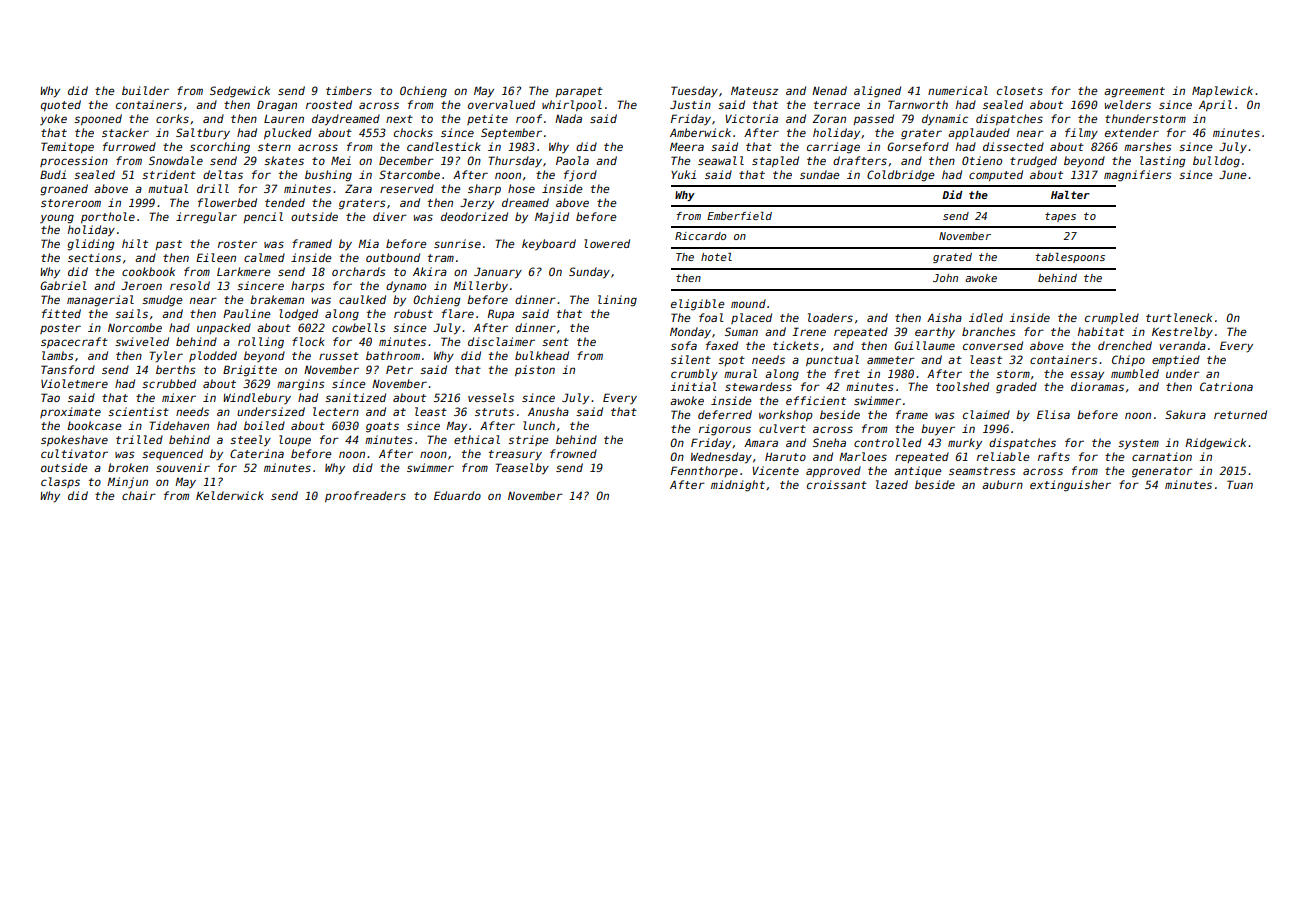  I want to click on roster, so click(237, 244).
